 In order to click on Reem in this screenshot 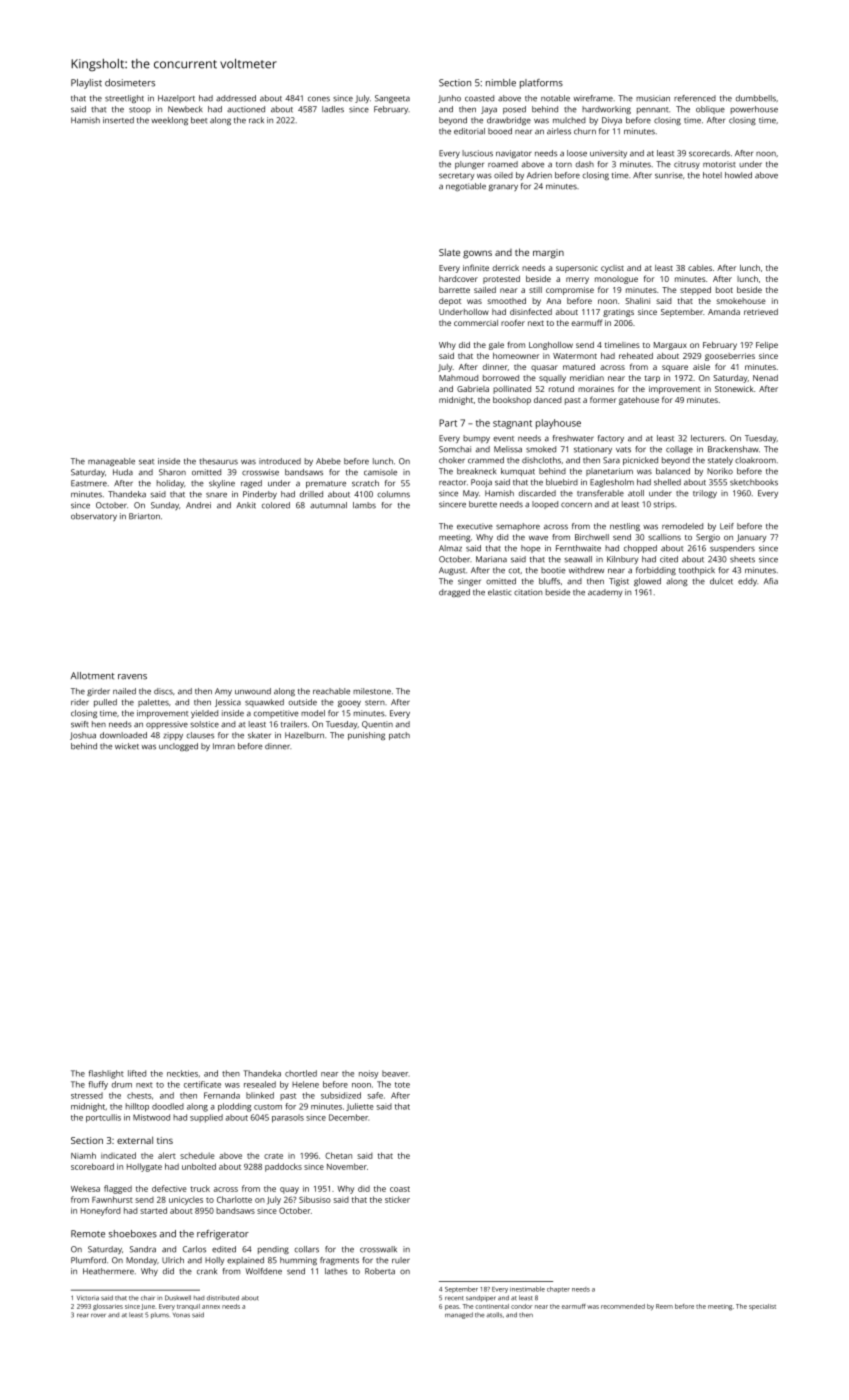, I will do `click(664, 1306)`.
